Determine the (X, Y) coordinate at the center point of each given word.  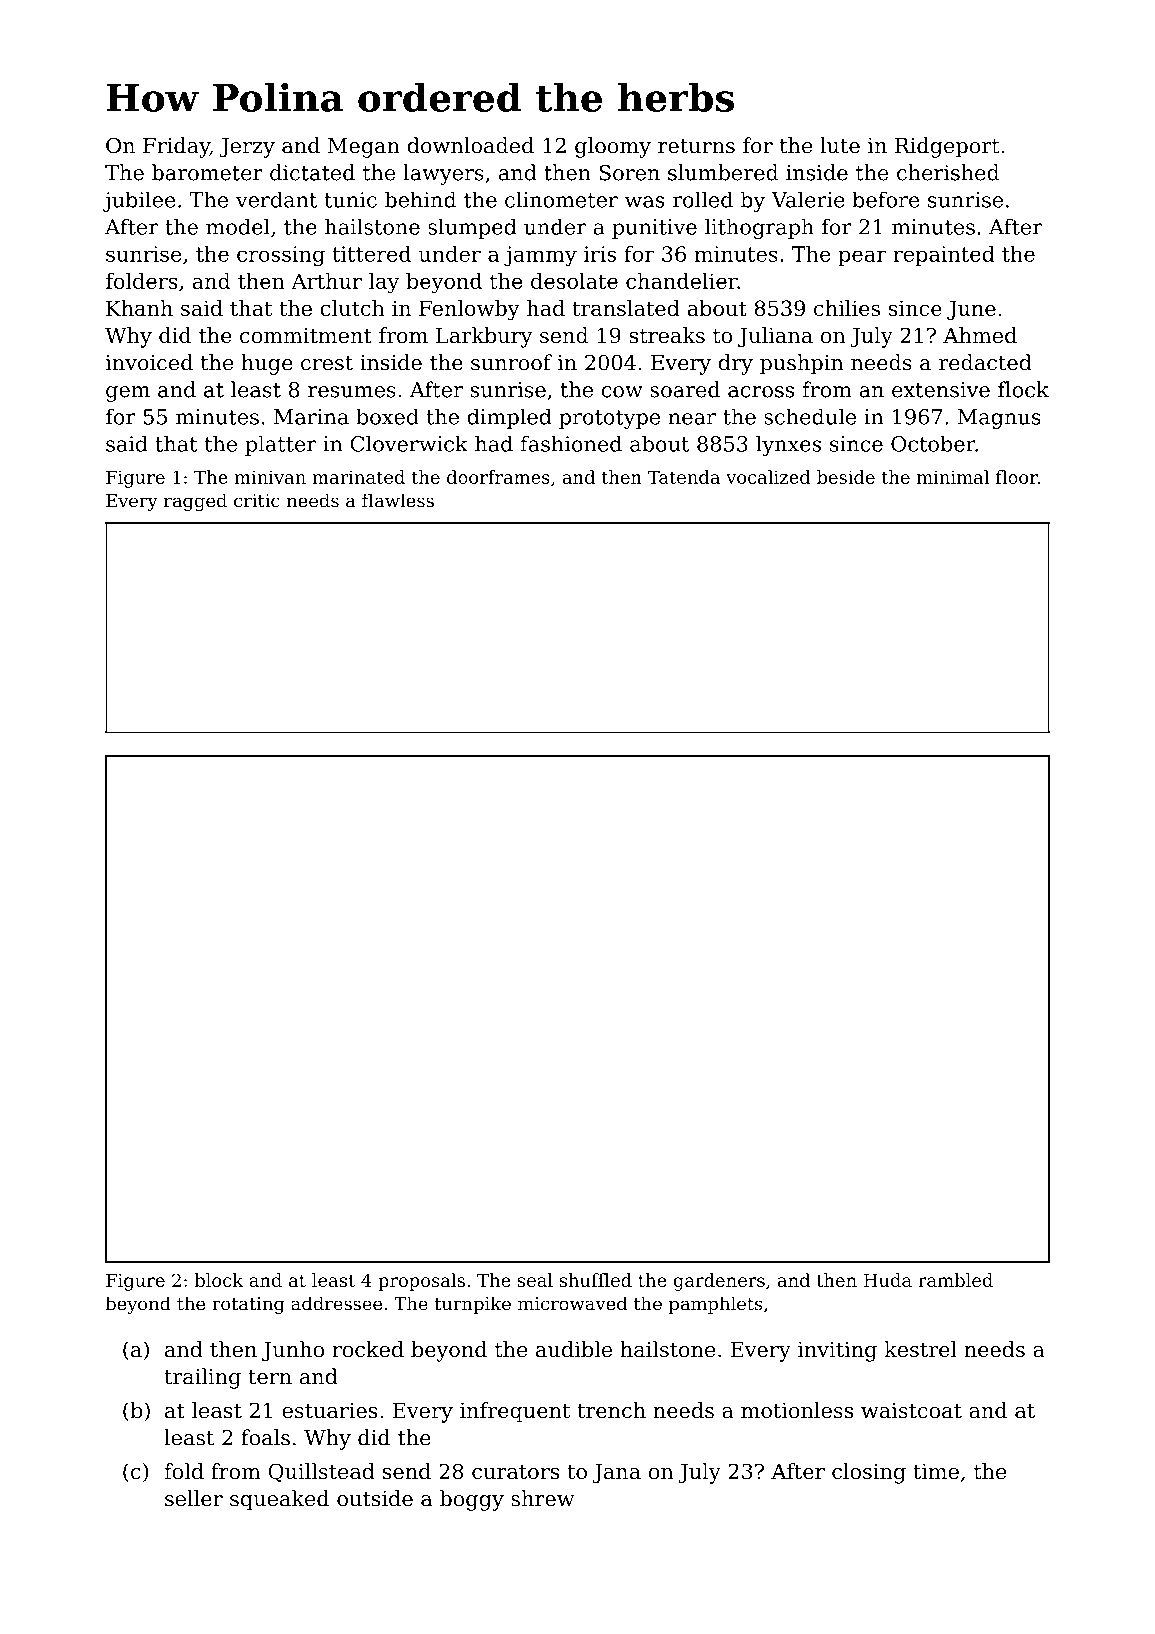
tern (270, 1377)
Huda (888, 1280)
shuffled (596, 1280)
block (219, 1280)
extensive (941, 390)
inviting (837, 1351)
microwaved (572, 1303)
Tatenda (684, 477)
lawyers (443, 174)
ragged (195, 502)
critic (257, 501)
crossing (281, 256)
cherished (948, 172)
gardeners (719, 1282)
